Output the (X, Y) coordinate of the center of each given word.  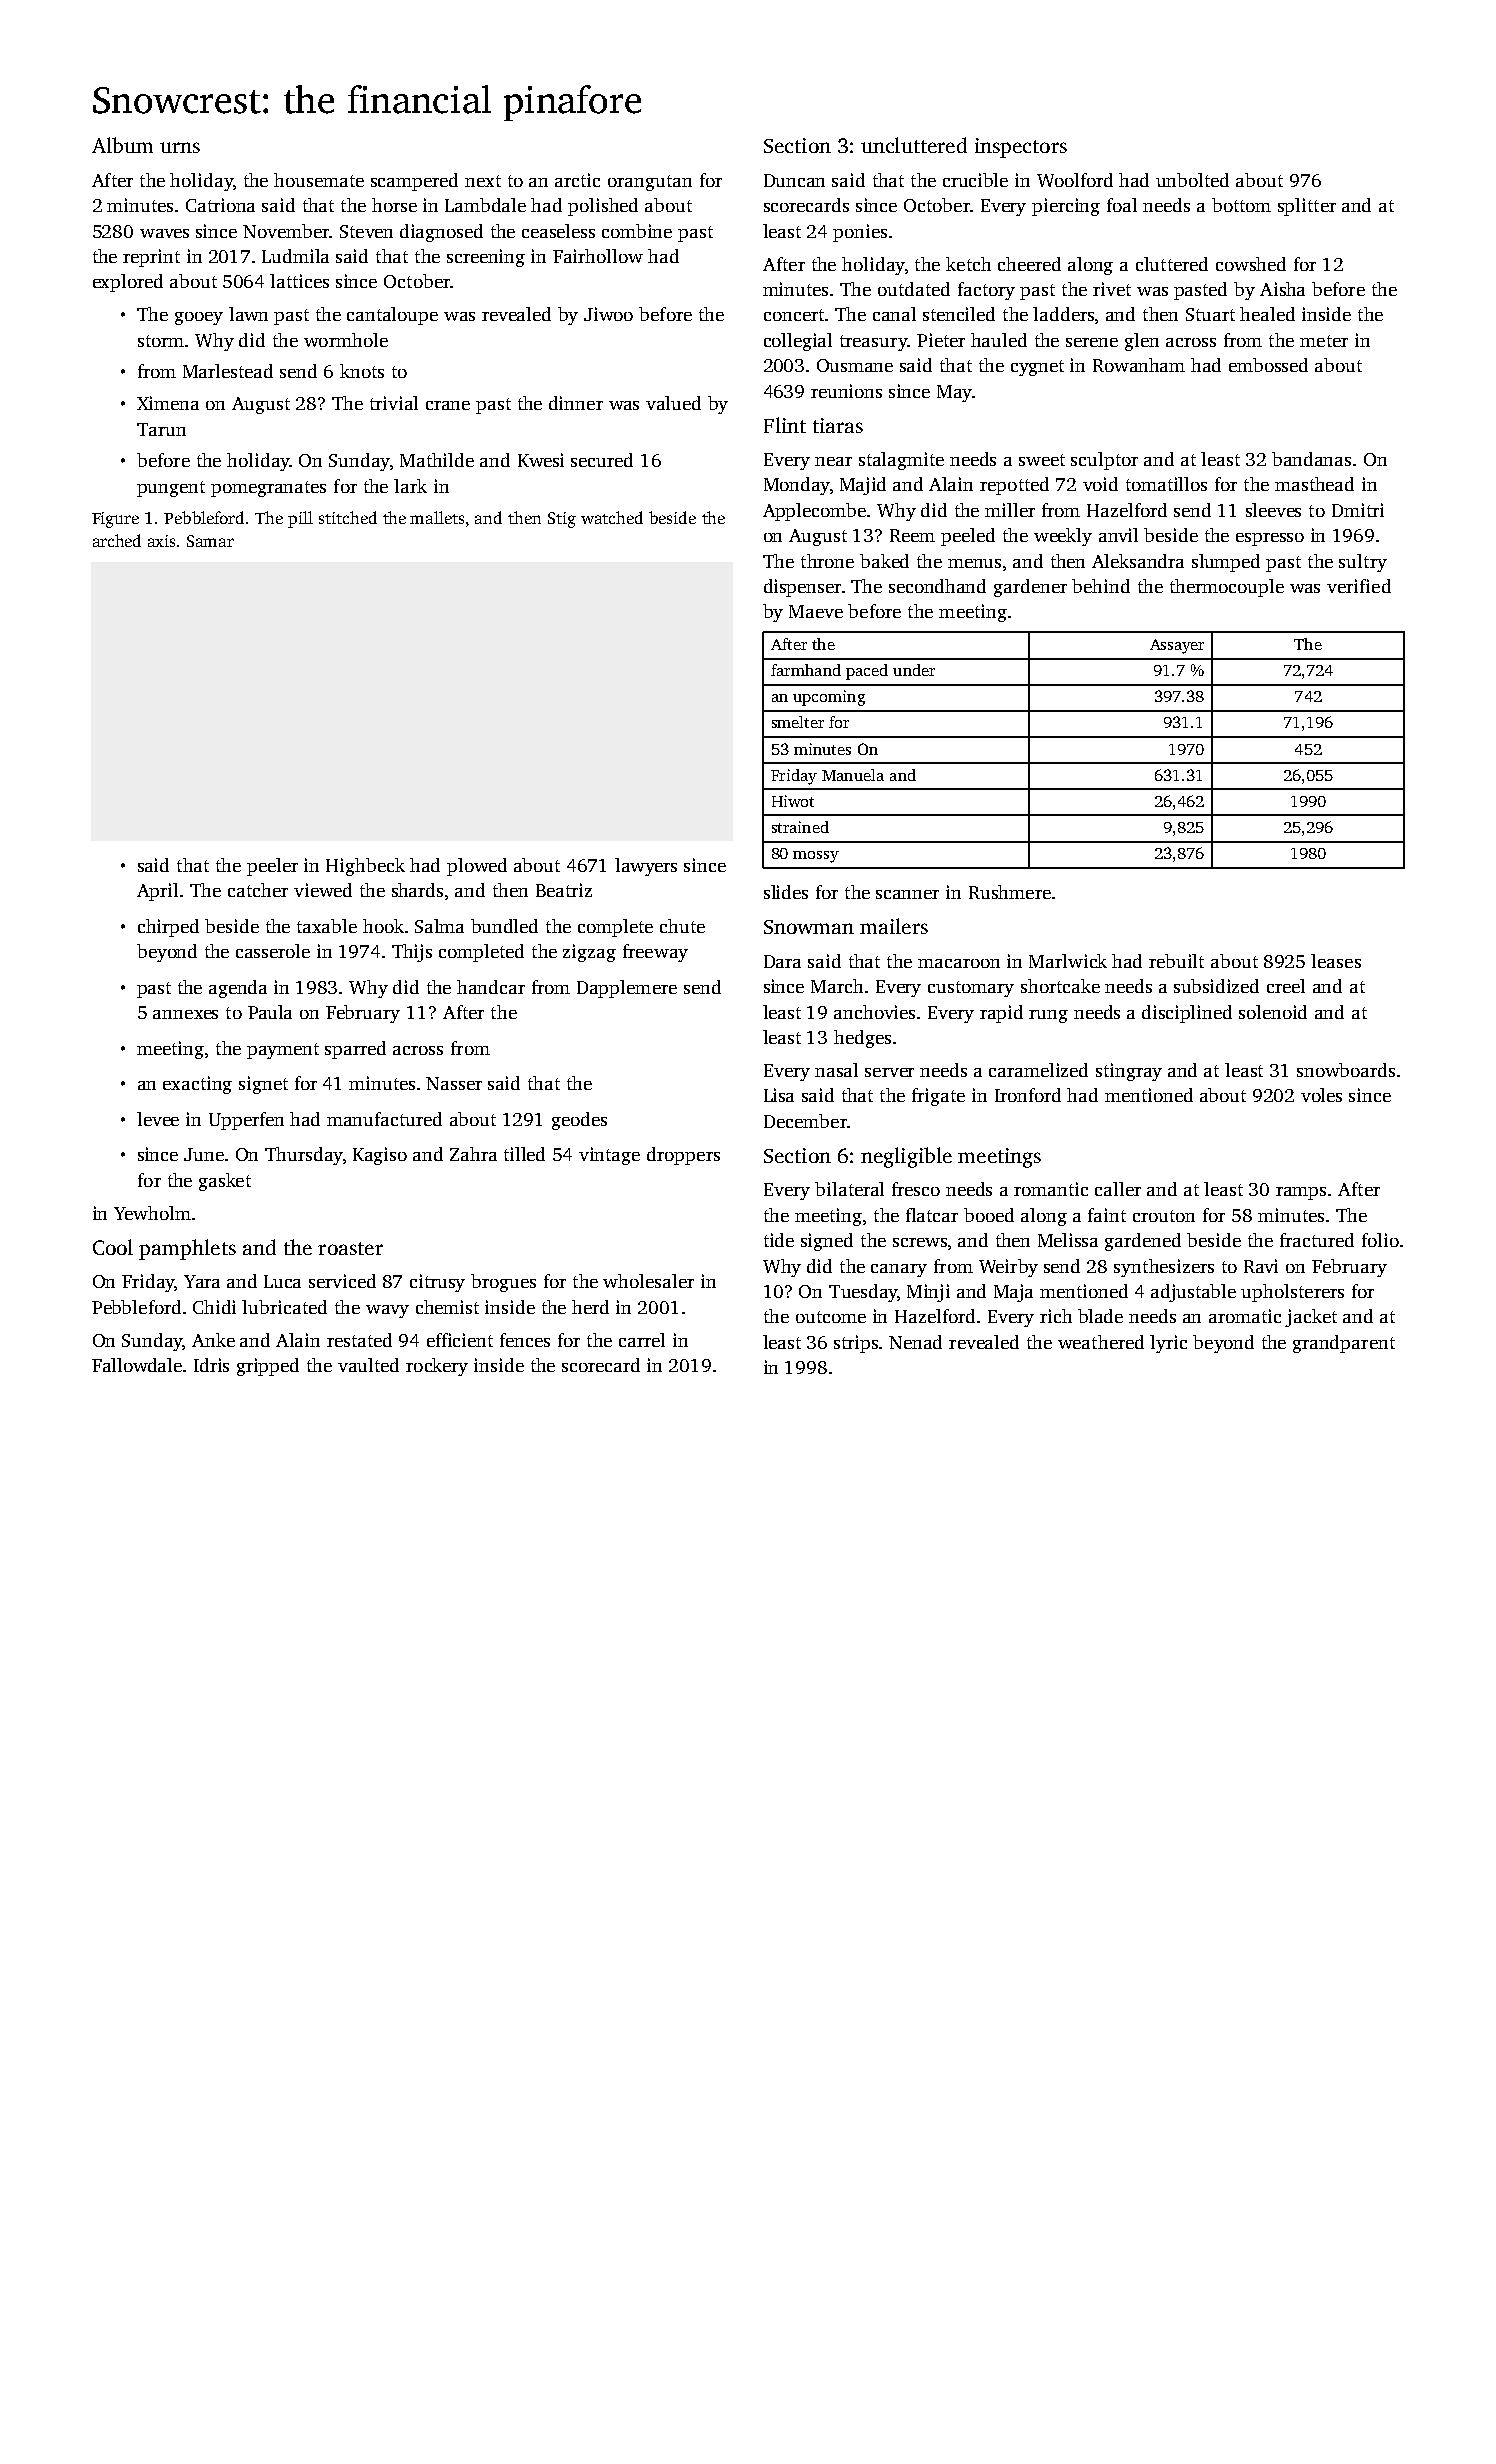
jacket (1311, 1318)
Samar (210, 541)
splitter (1307, 207)
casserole (273, 951)
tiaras (838, 425)
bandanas (1311, 459)
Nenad (915, 1342)
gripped (268, 1367)
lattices (299, 281)
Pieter (941, 340)
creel (1286, 986)
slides (786, 892)
